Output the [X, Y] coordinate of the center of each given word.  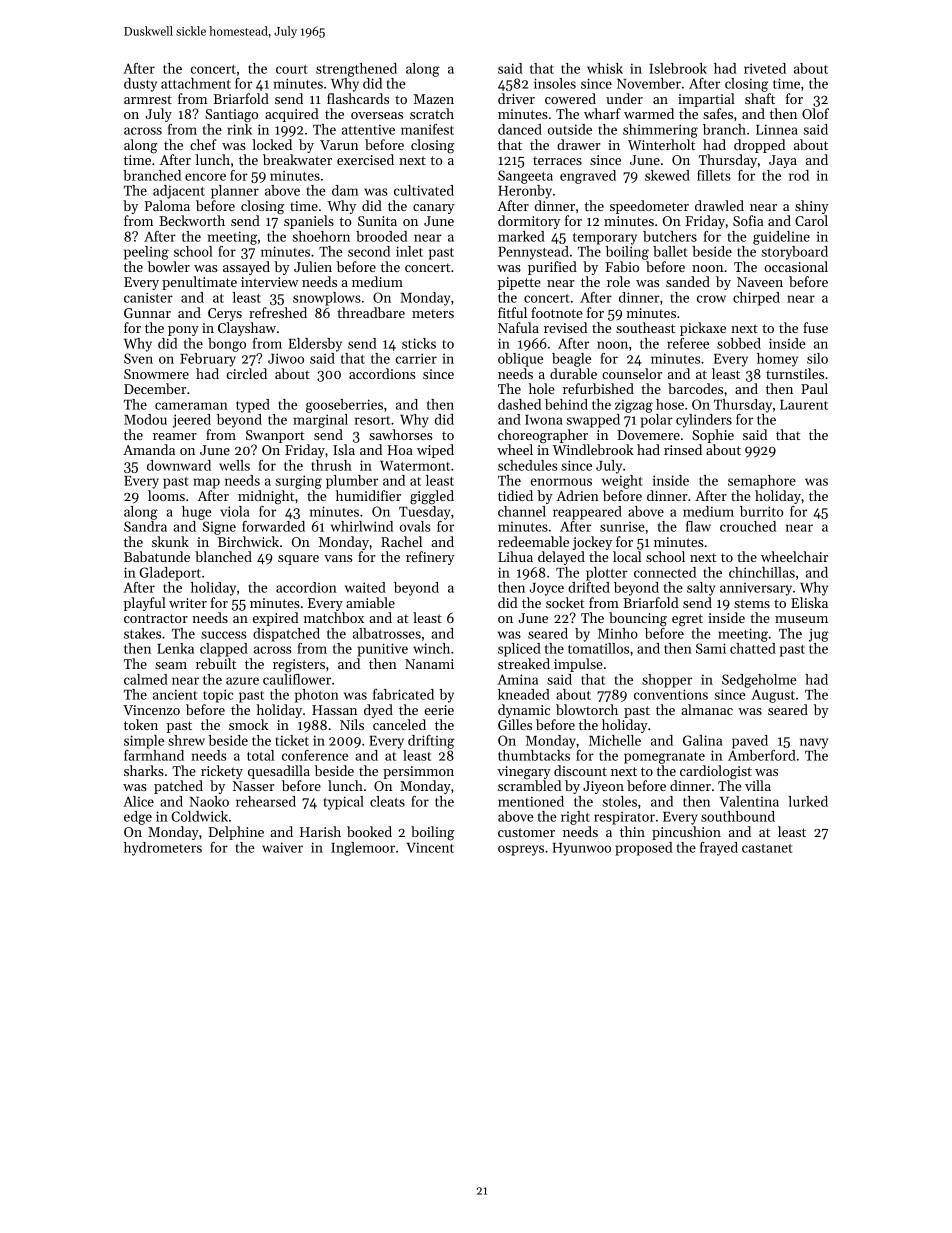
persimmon [418, 772]
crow [711, 299]
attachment [196, 83]
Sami [711, 648]
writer [188, 603]
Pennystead [533, 253]
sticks [419, 343]
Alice [138, 801]
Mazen [434, 99]
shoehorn [321, 236]
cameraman [191, 406]
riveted [765, 68]
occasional [796, 266]
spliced [519, 650]
